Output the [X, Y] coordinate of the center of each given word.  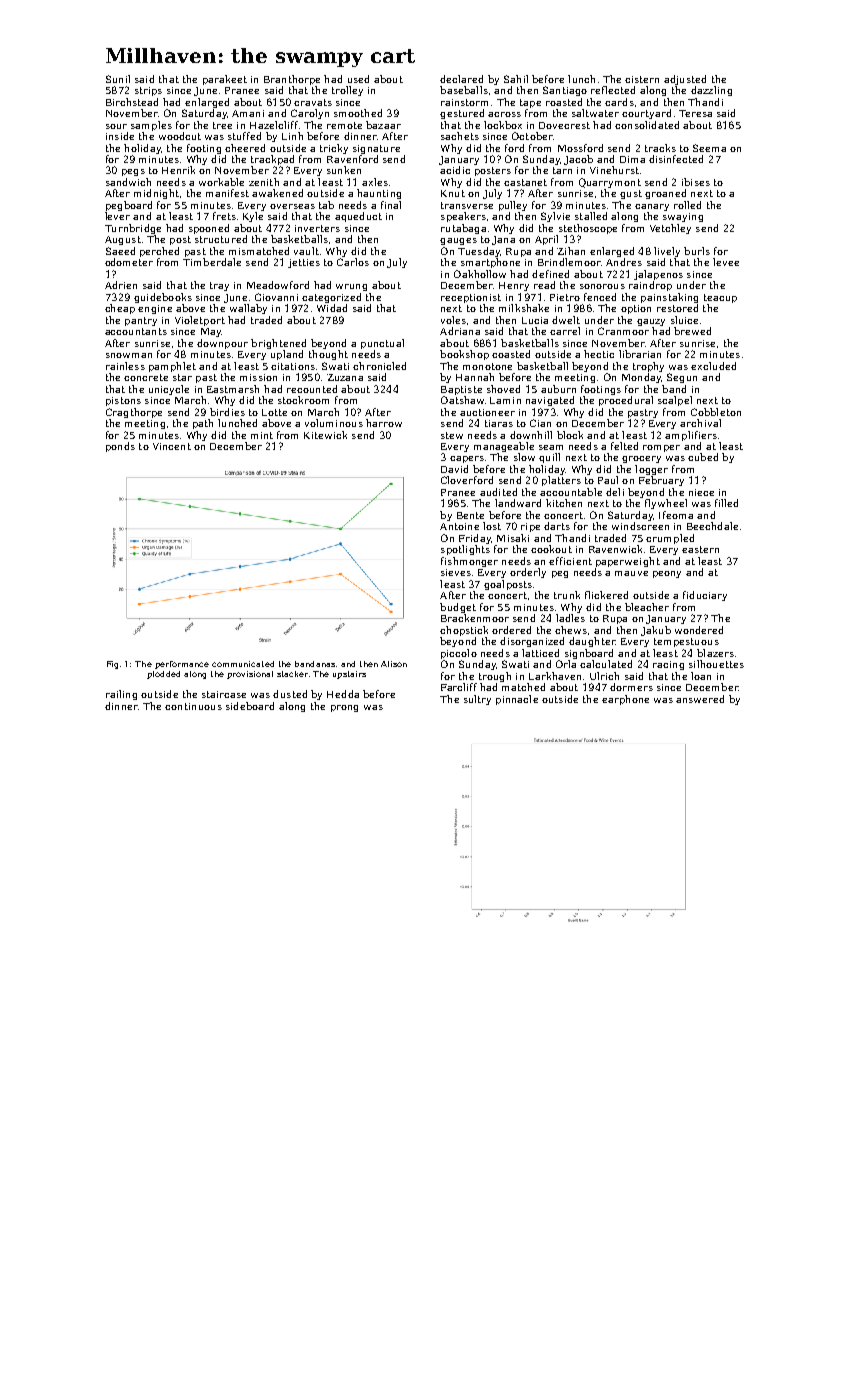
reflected [613, 90]
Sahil [516, 79]
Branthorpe [292, 80]
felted [624, 446]
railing [121, 695]
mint [262, 435]
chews [571, 630]
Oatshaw [462, 400]
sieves [456, 572]
